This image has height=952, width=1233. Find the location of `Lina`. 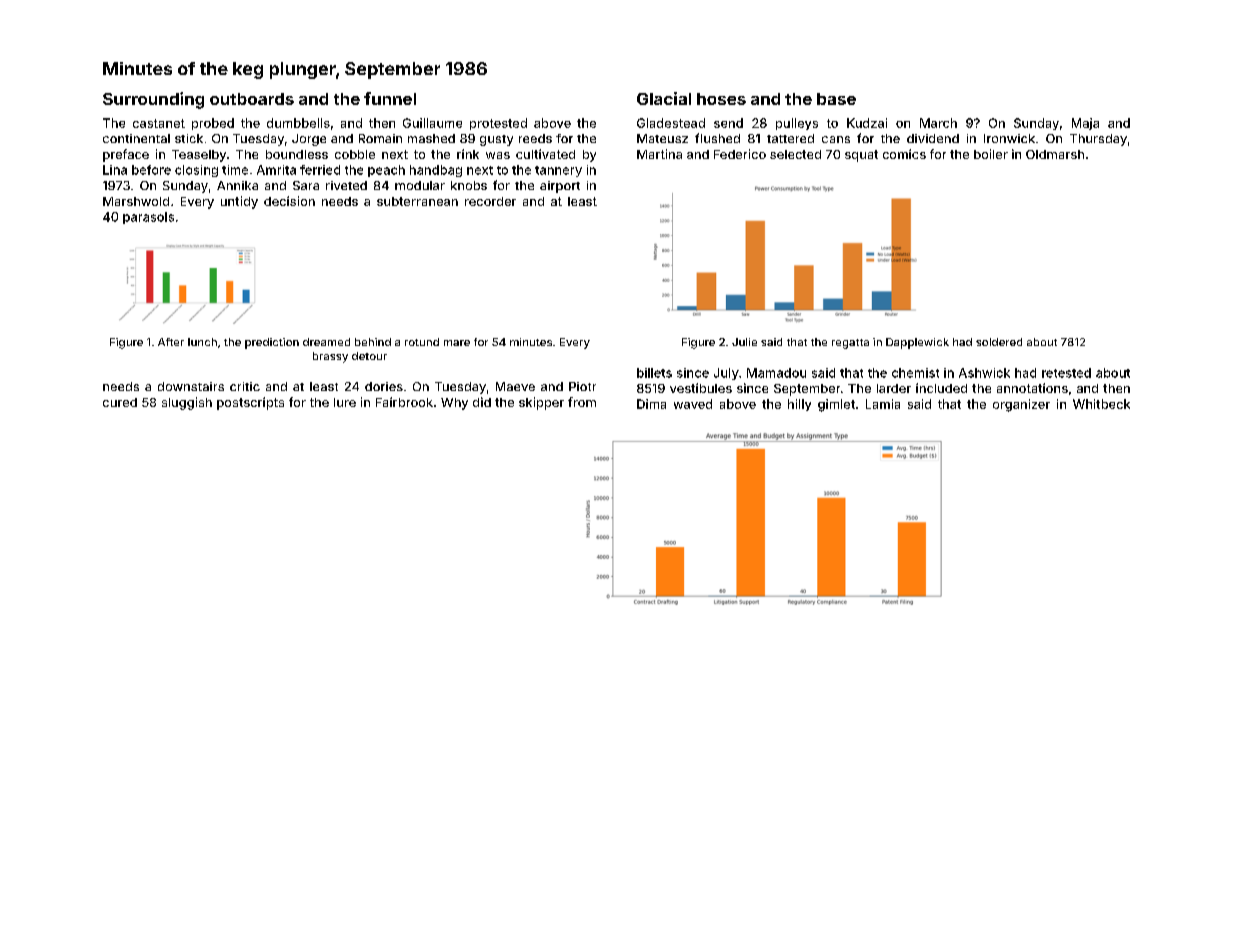

Lina is located at coordinates (115, 170).
